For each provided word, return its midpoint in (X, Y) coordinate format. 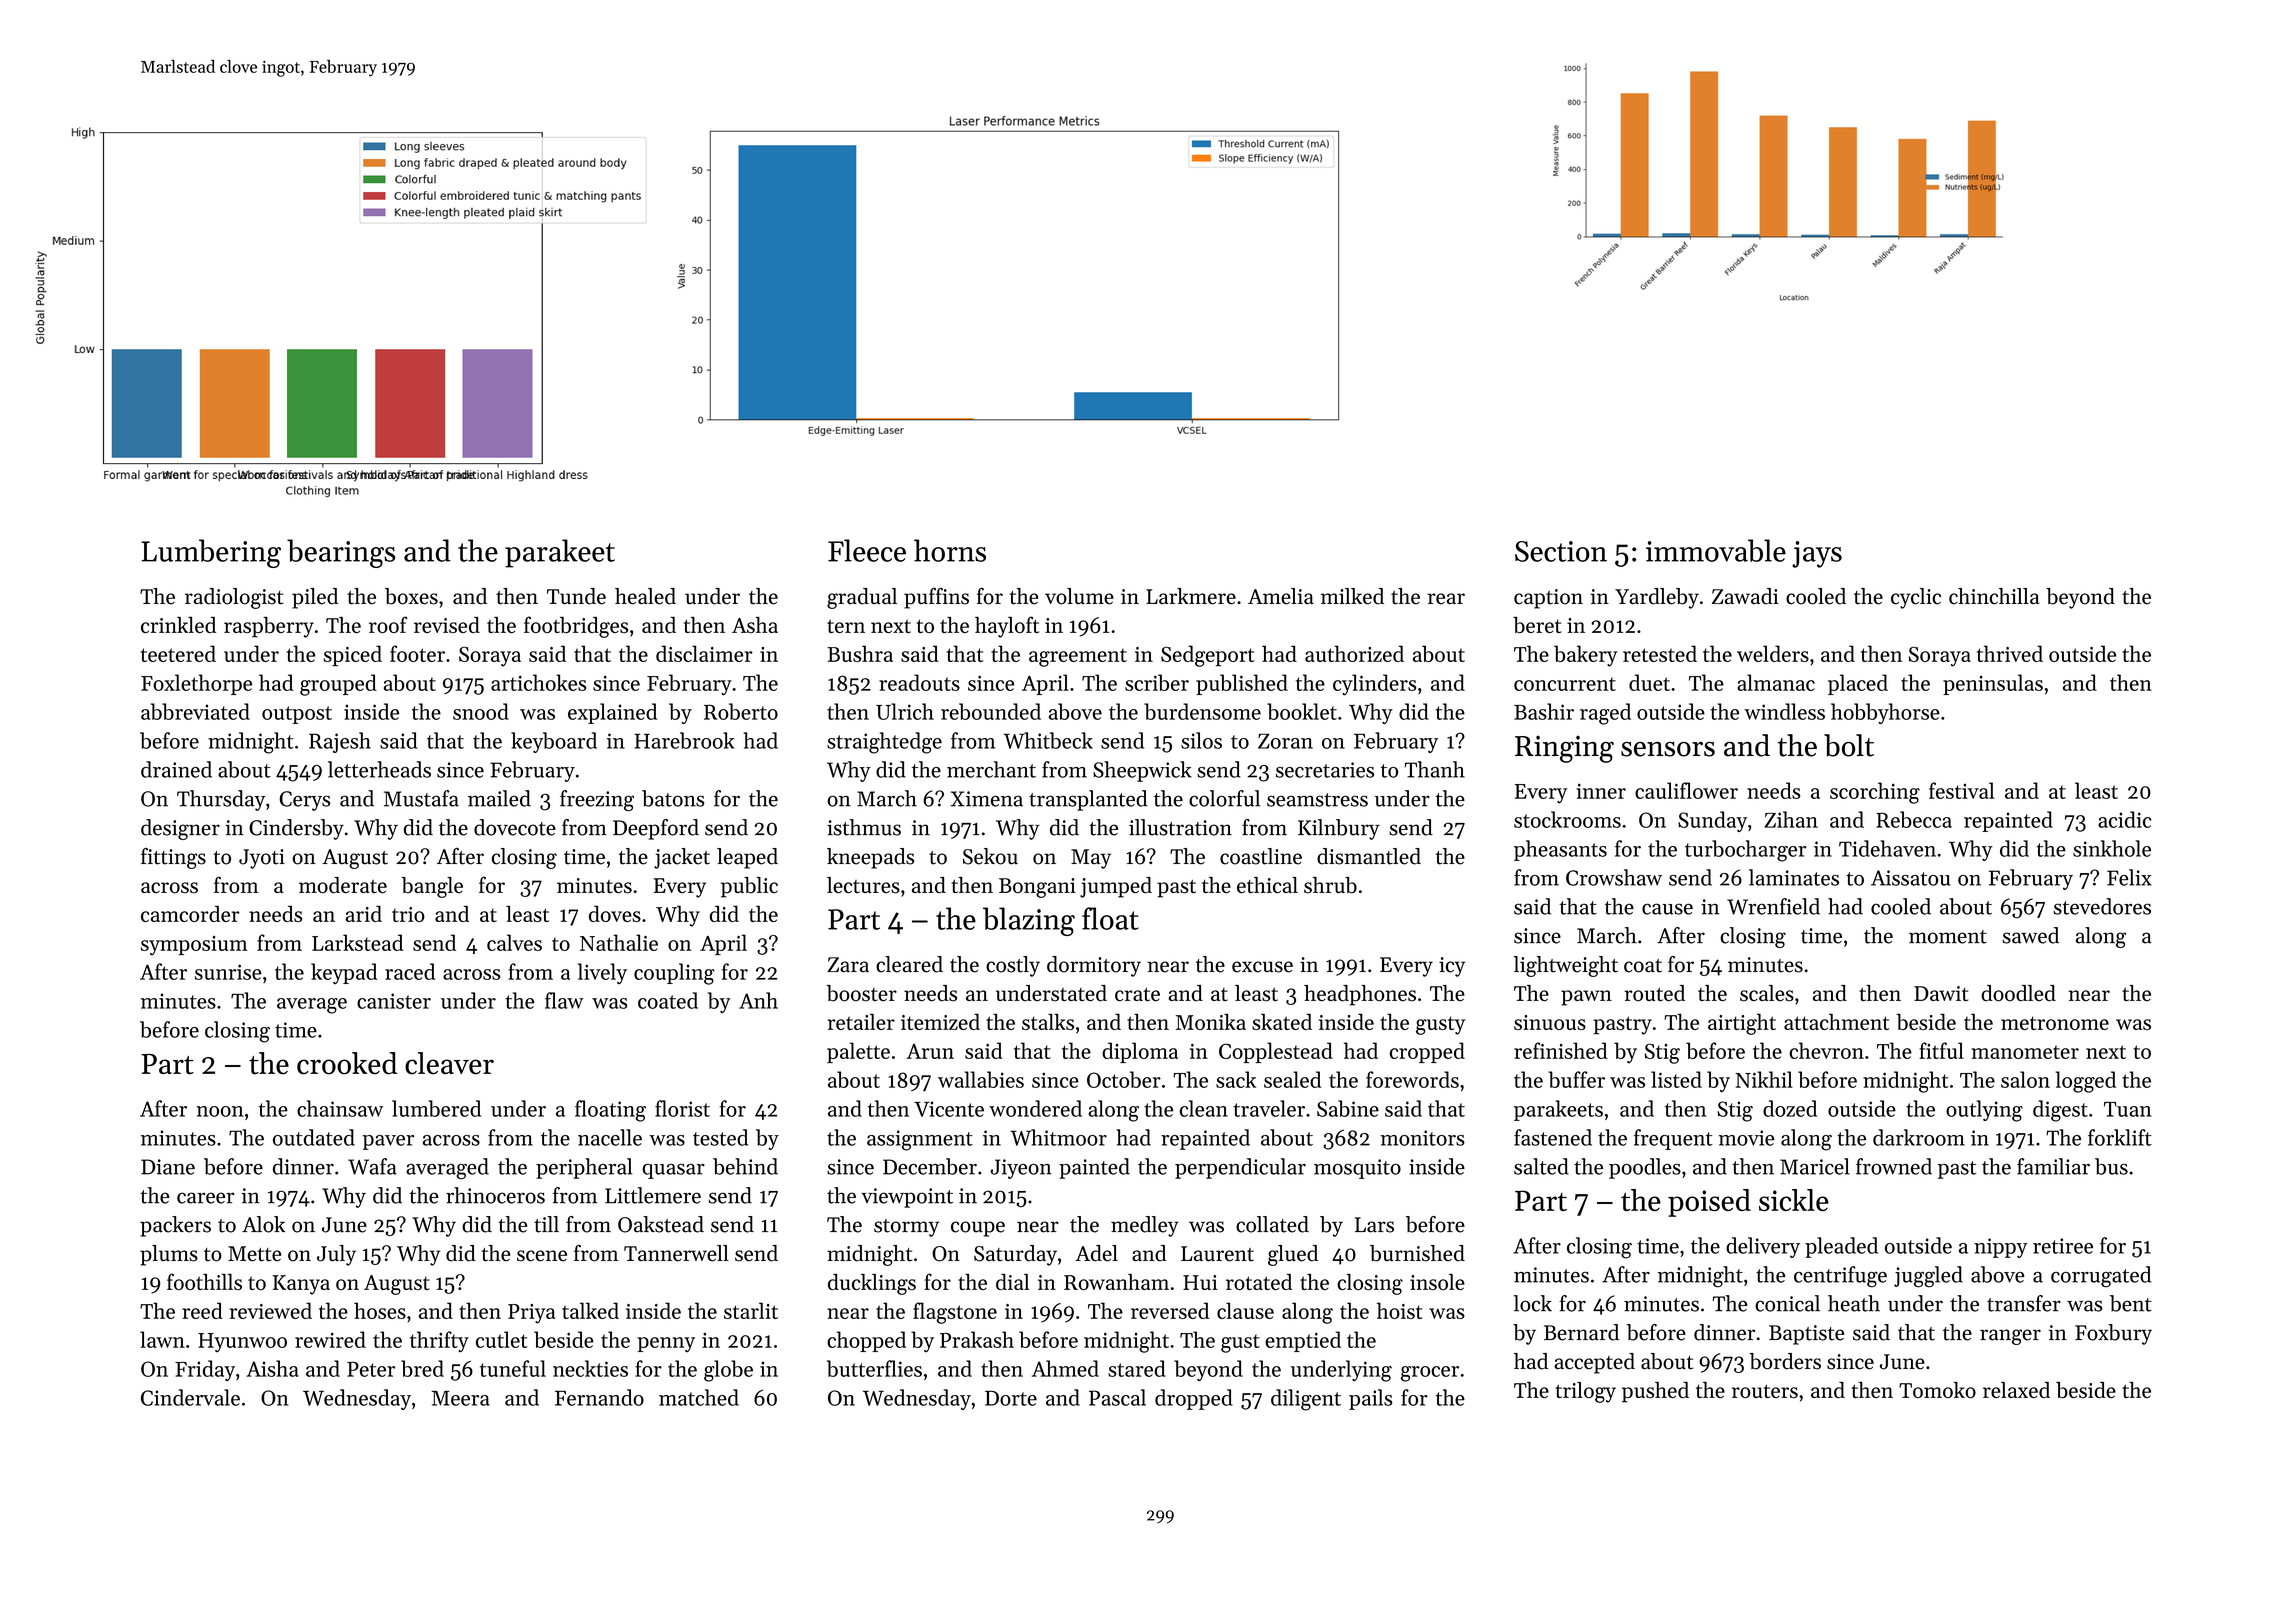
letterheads (379, 769)
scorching (1875, 793)
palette (858, 1052)
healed (645, 596)
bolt (1849, 745)
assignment (920, 1140)
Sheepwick (1142, 771)
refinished (1561, 1050)
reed (202, 1310)
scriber (1157, 682)
